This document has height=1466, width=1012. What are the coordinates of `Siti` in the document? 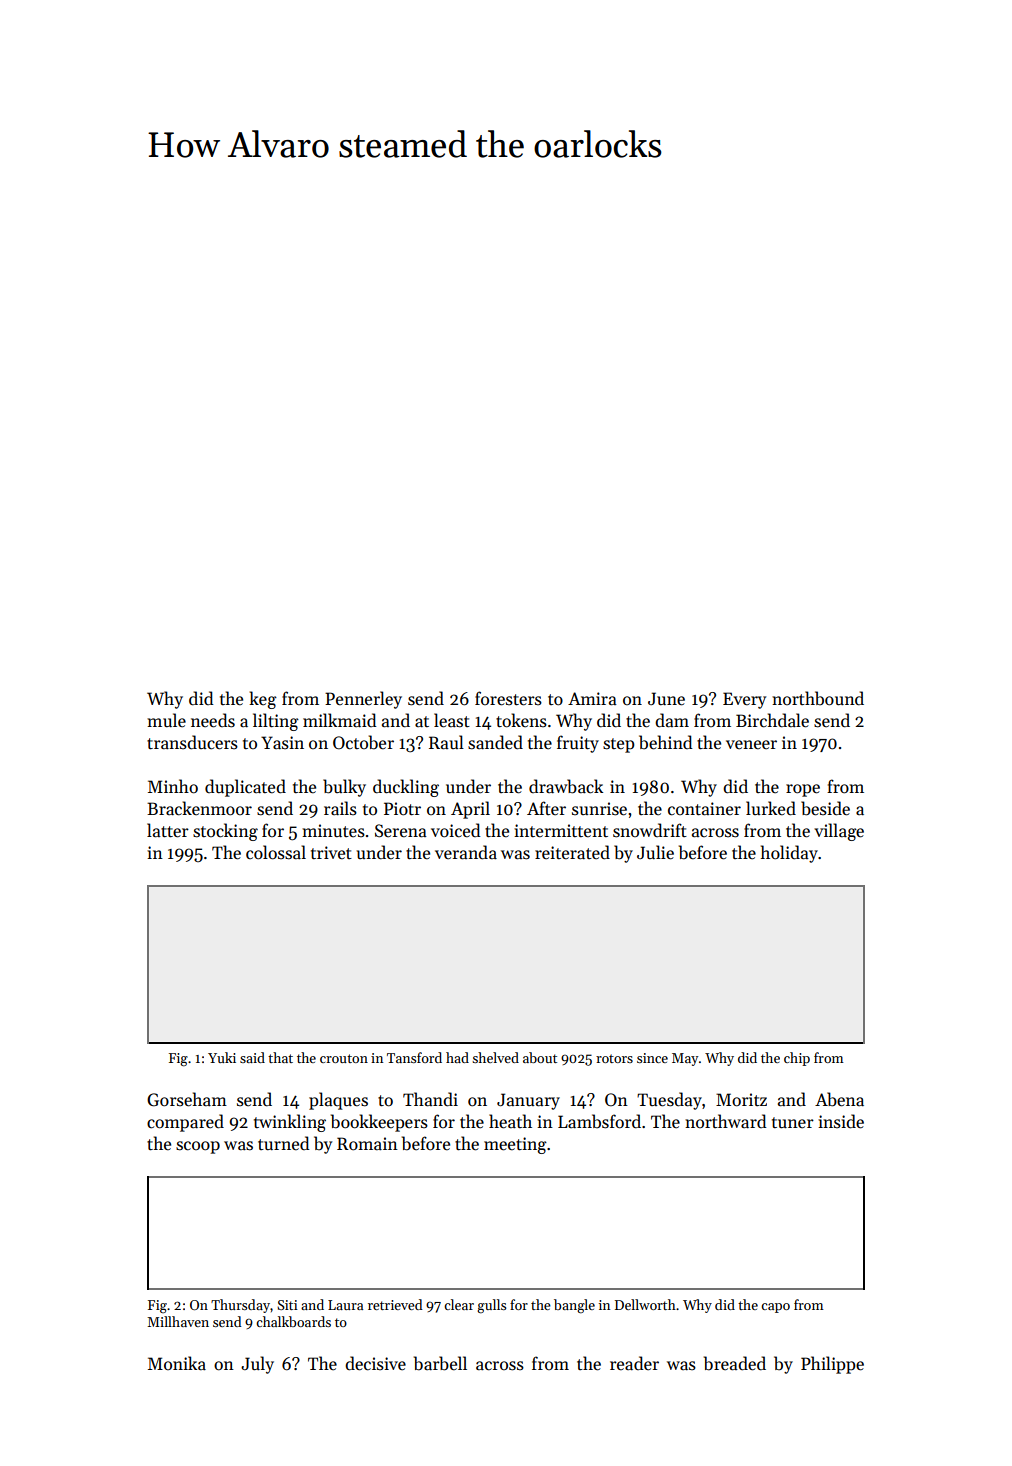 It's located at (287, 1305).
